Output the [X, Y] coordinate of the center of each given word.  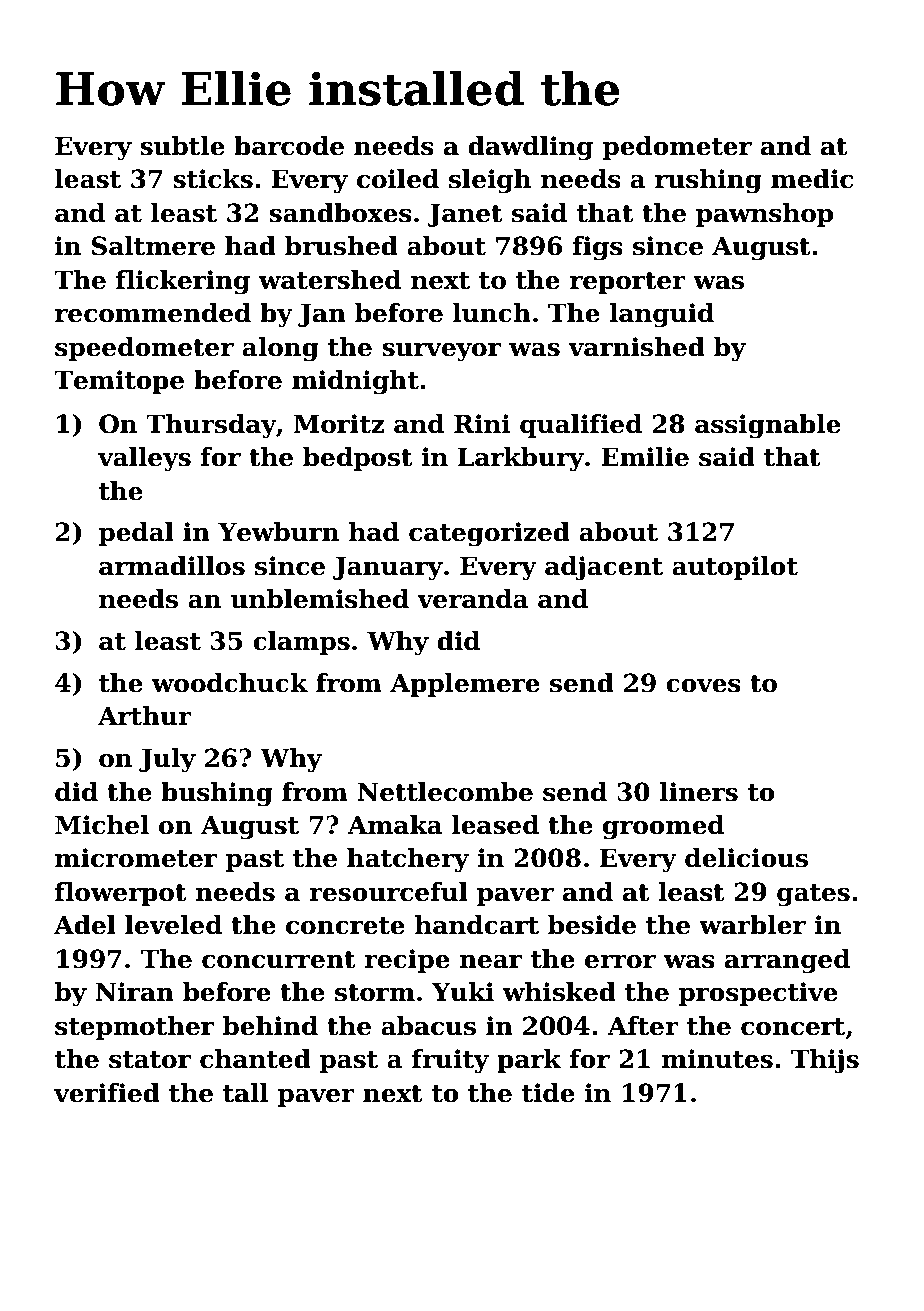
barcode [289, 146]
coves [703, 686]
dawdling [530, 148]
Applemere [465, 685]
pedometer [677, 148]
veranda [473, 599]
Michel [102, 825]
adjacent [604, 568]
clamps [301, 643]
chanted [255, 1059]
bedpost [358, 459]
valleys [144, 459]
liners [698, 792]
